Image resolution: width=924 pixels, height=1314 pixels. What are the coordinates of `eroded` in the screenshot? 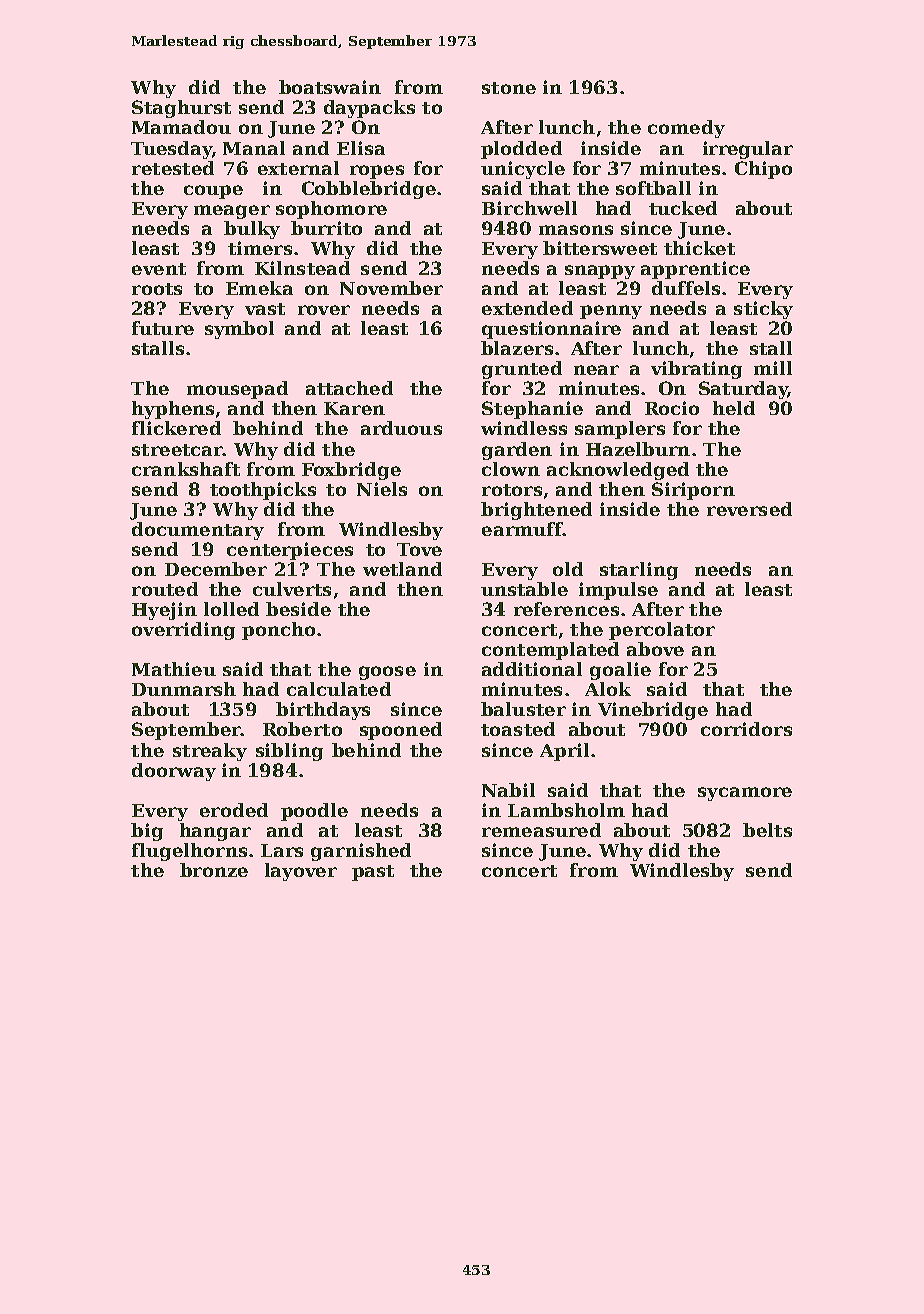 It's located at (234, 810).
